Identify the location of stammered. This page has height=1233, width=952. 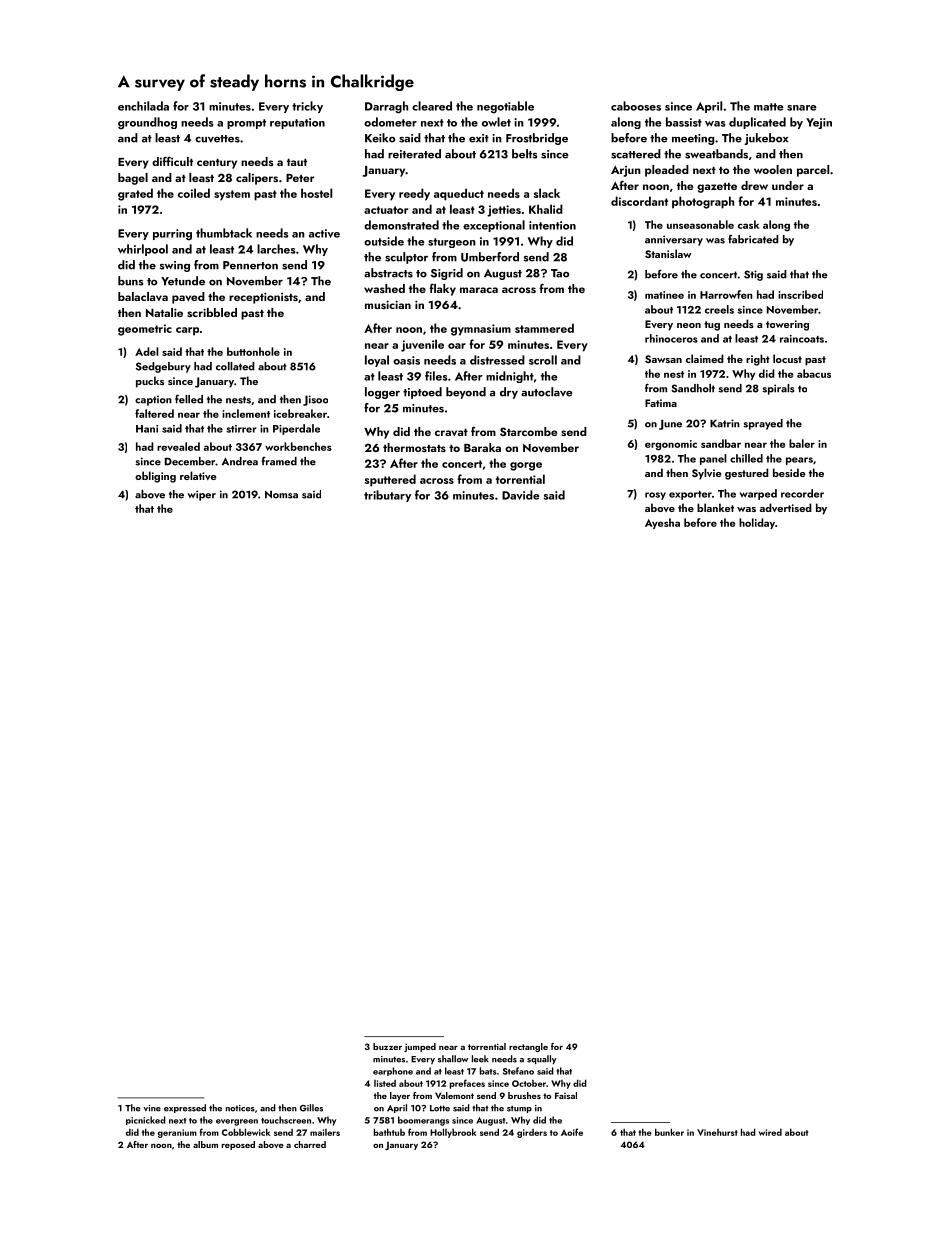
(544, 328).
